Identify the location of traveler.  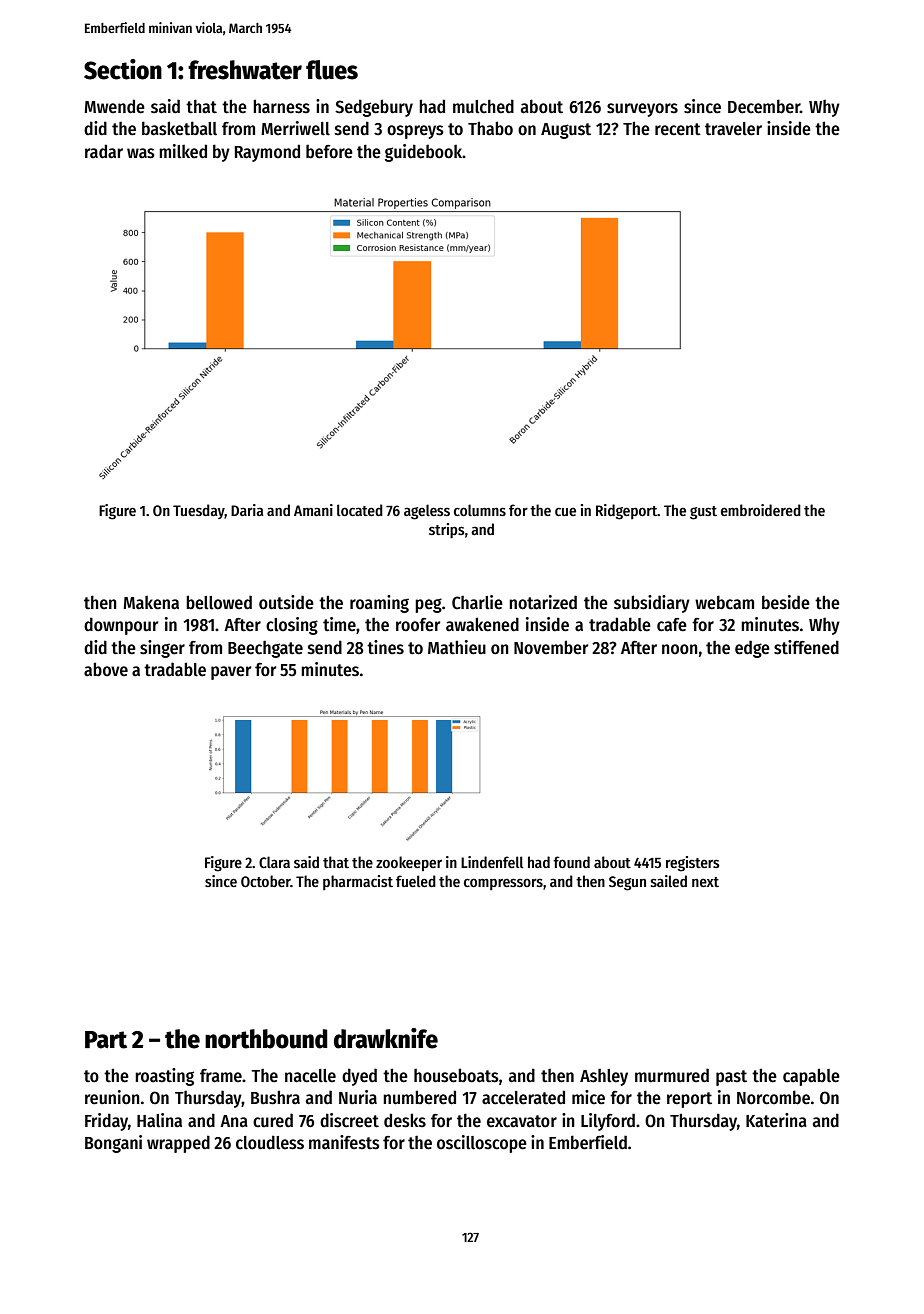
(733, 129).
